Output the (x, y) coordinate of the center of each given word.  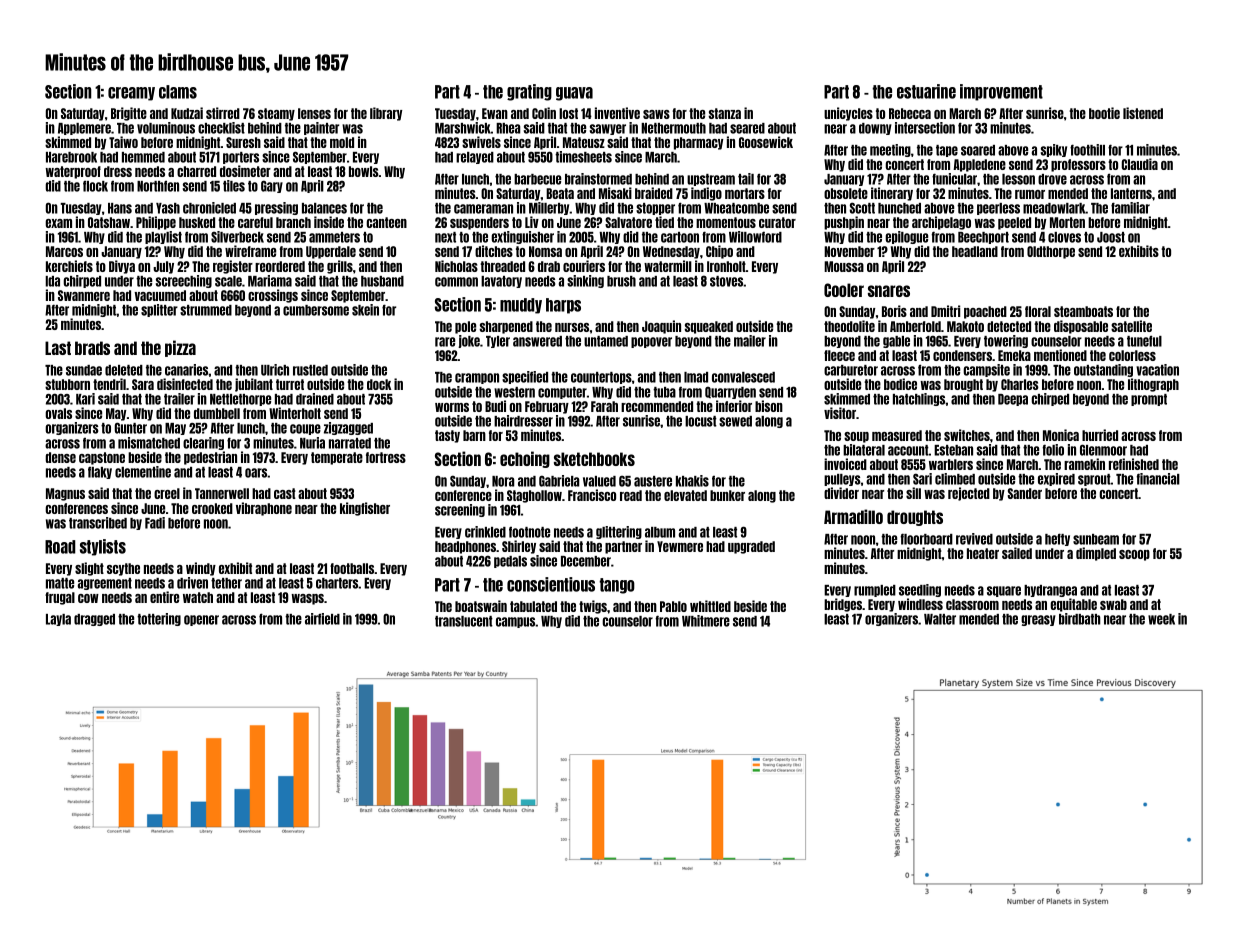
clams (178, 92)
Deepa (1013, 400)
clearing (203, 443)
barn (474, 435)
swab (1113, 604)
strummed (206, 310)
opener (201, 620)
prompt (1149, 400)
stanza (724, 113)
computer (562, 393)
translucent (464, 621)
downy (875, 129)
